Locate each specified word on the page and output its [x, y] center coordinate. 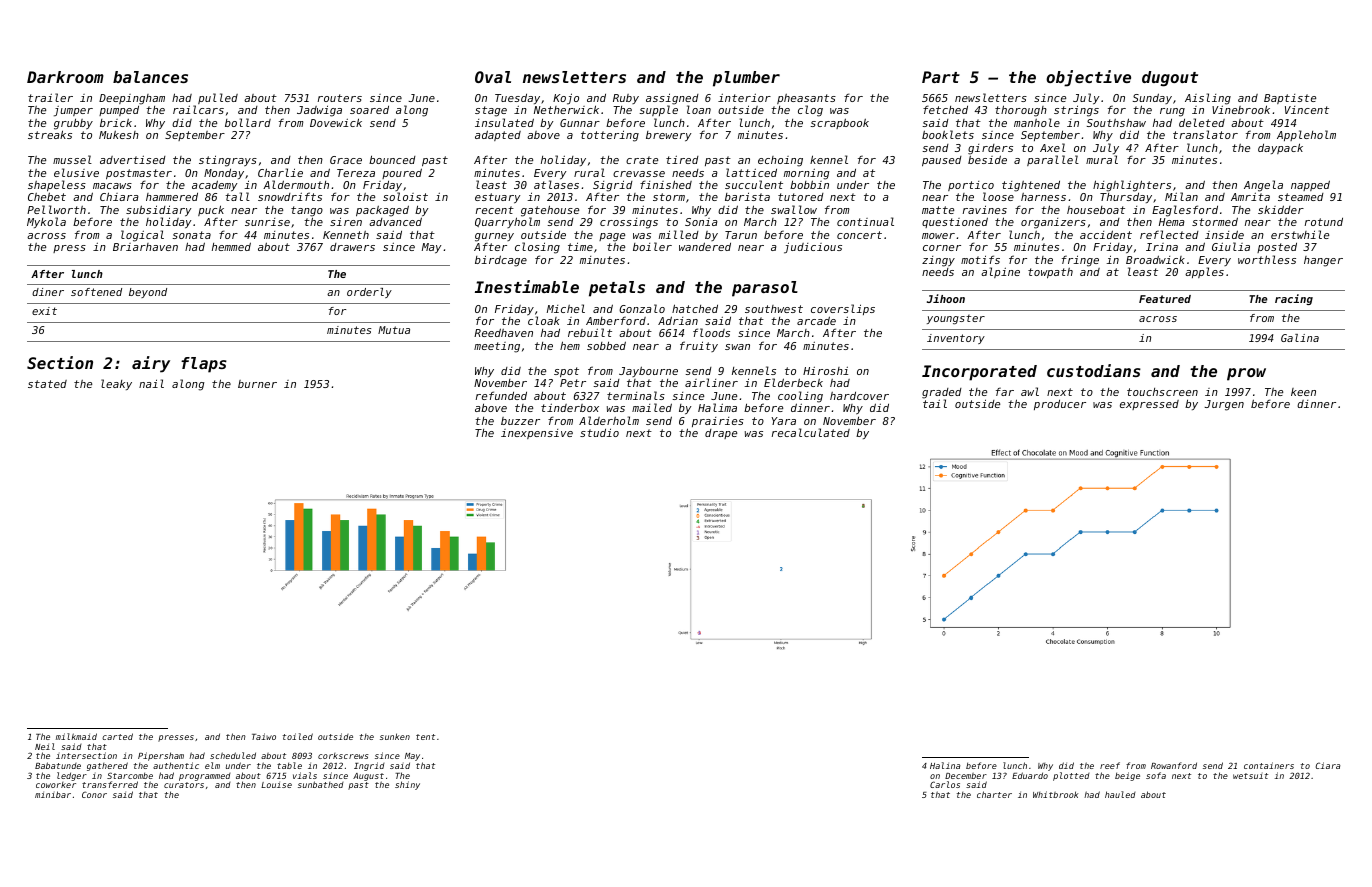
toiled [298, 736]
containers [1269, 765]
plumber [746, 79]
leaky [116, 384]
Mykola [46, 222]
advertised [133, 159]
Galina [1300, 338]
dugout [1170, 79]
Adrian [678, 320]
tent [425, 737]
